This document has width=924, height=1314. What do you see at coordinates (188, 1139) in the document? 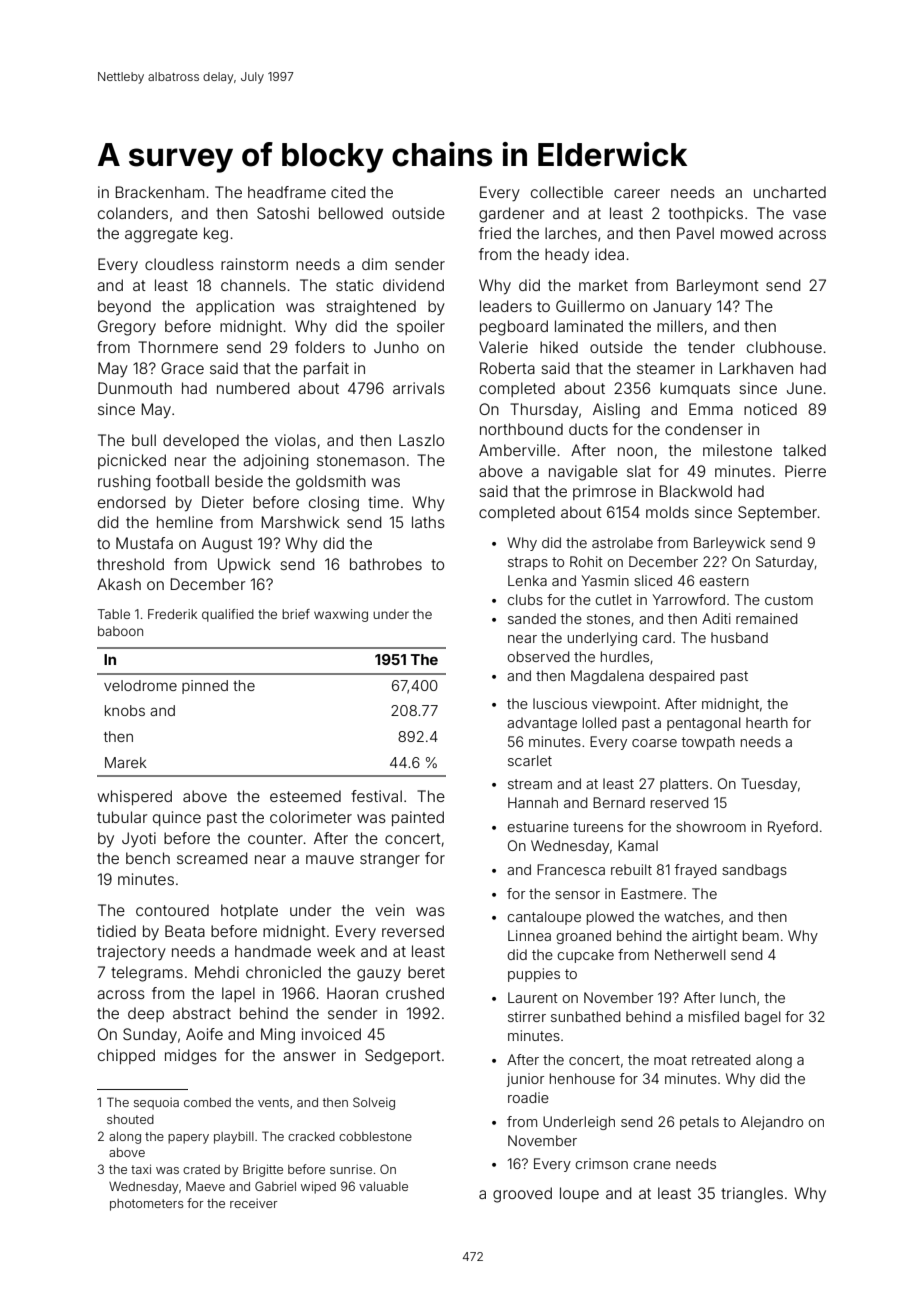
I see `papery` at bounding box center [188, 1139].
